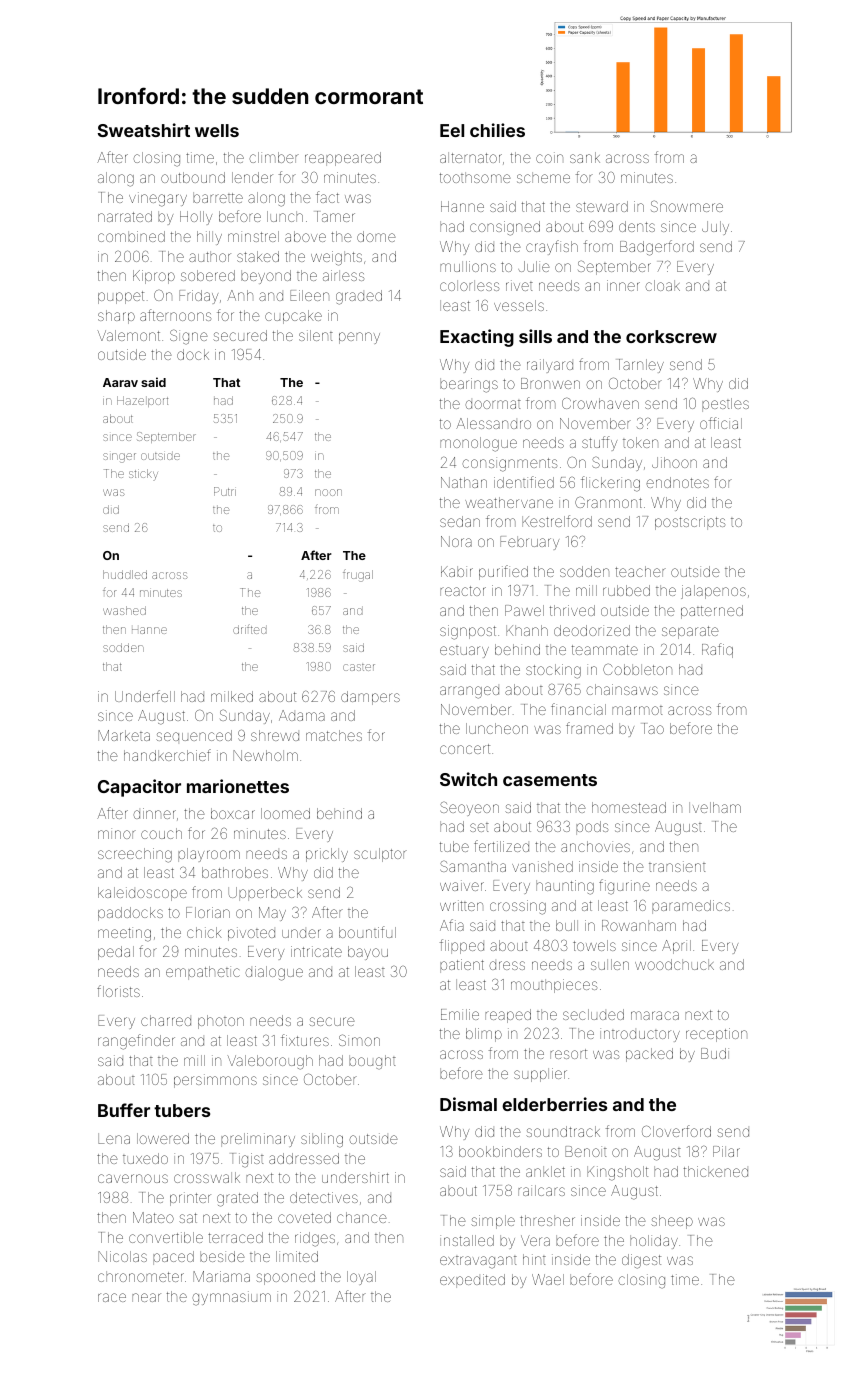 The height and width of the page is (1400, 849). What do you see at coordinates (690, 523) in the page?
I see `postscripts` at bounding box center [690, 523].
